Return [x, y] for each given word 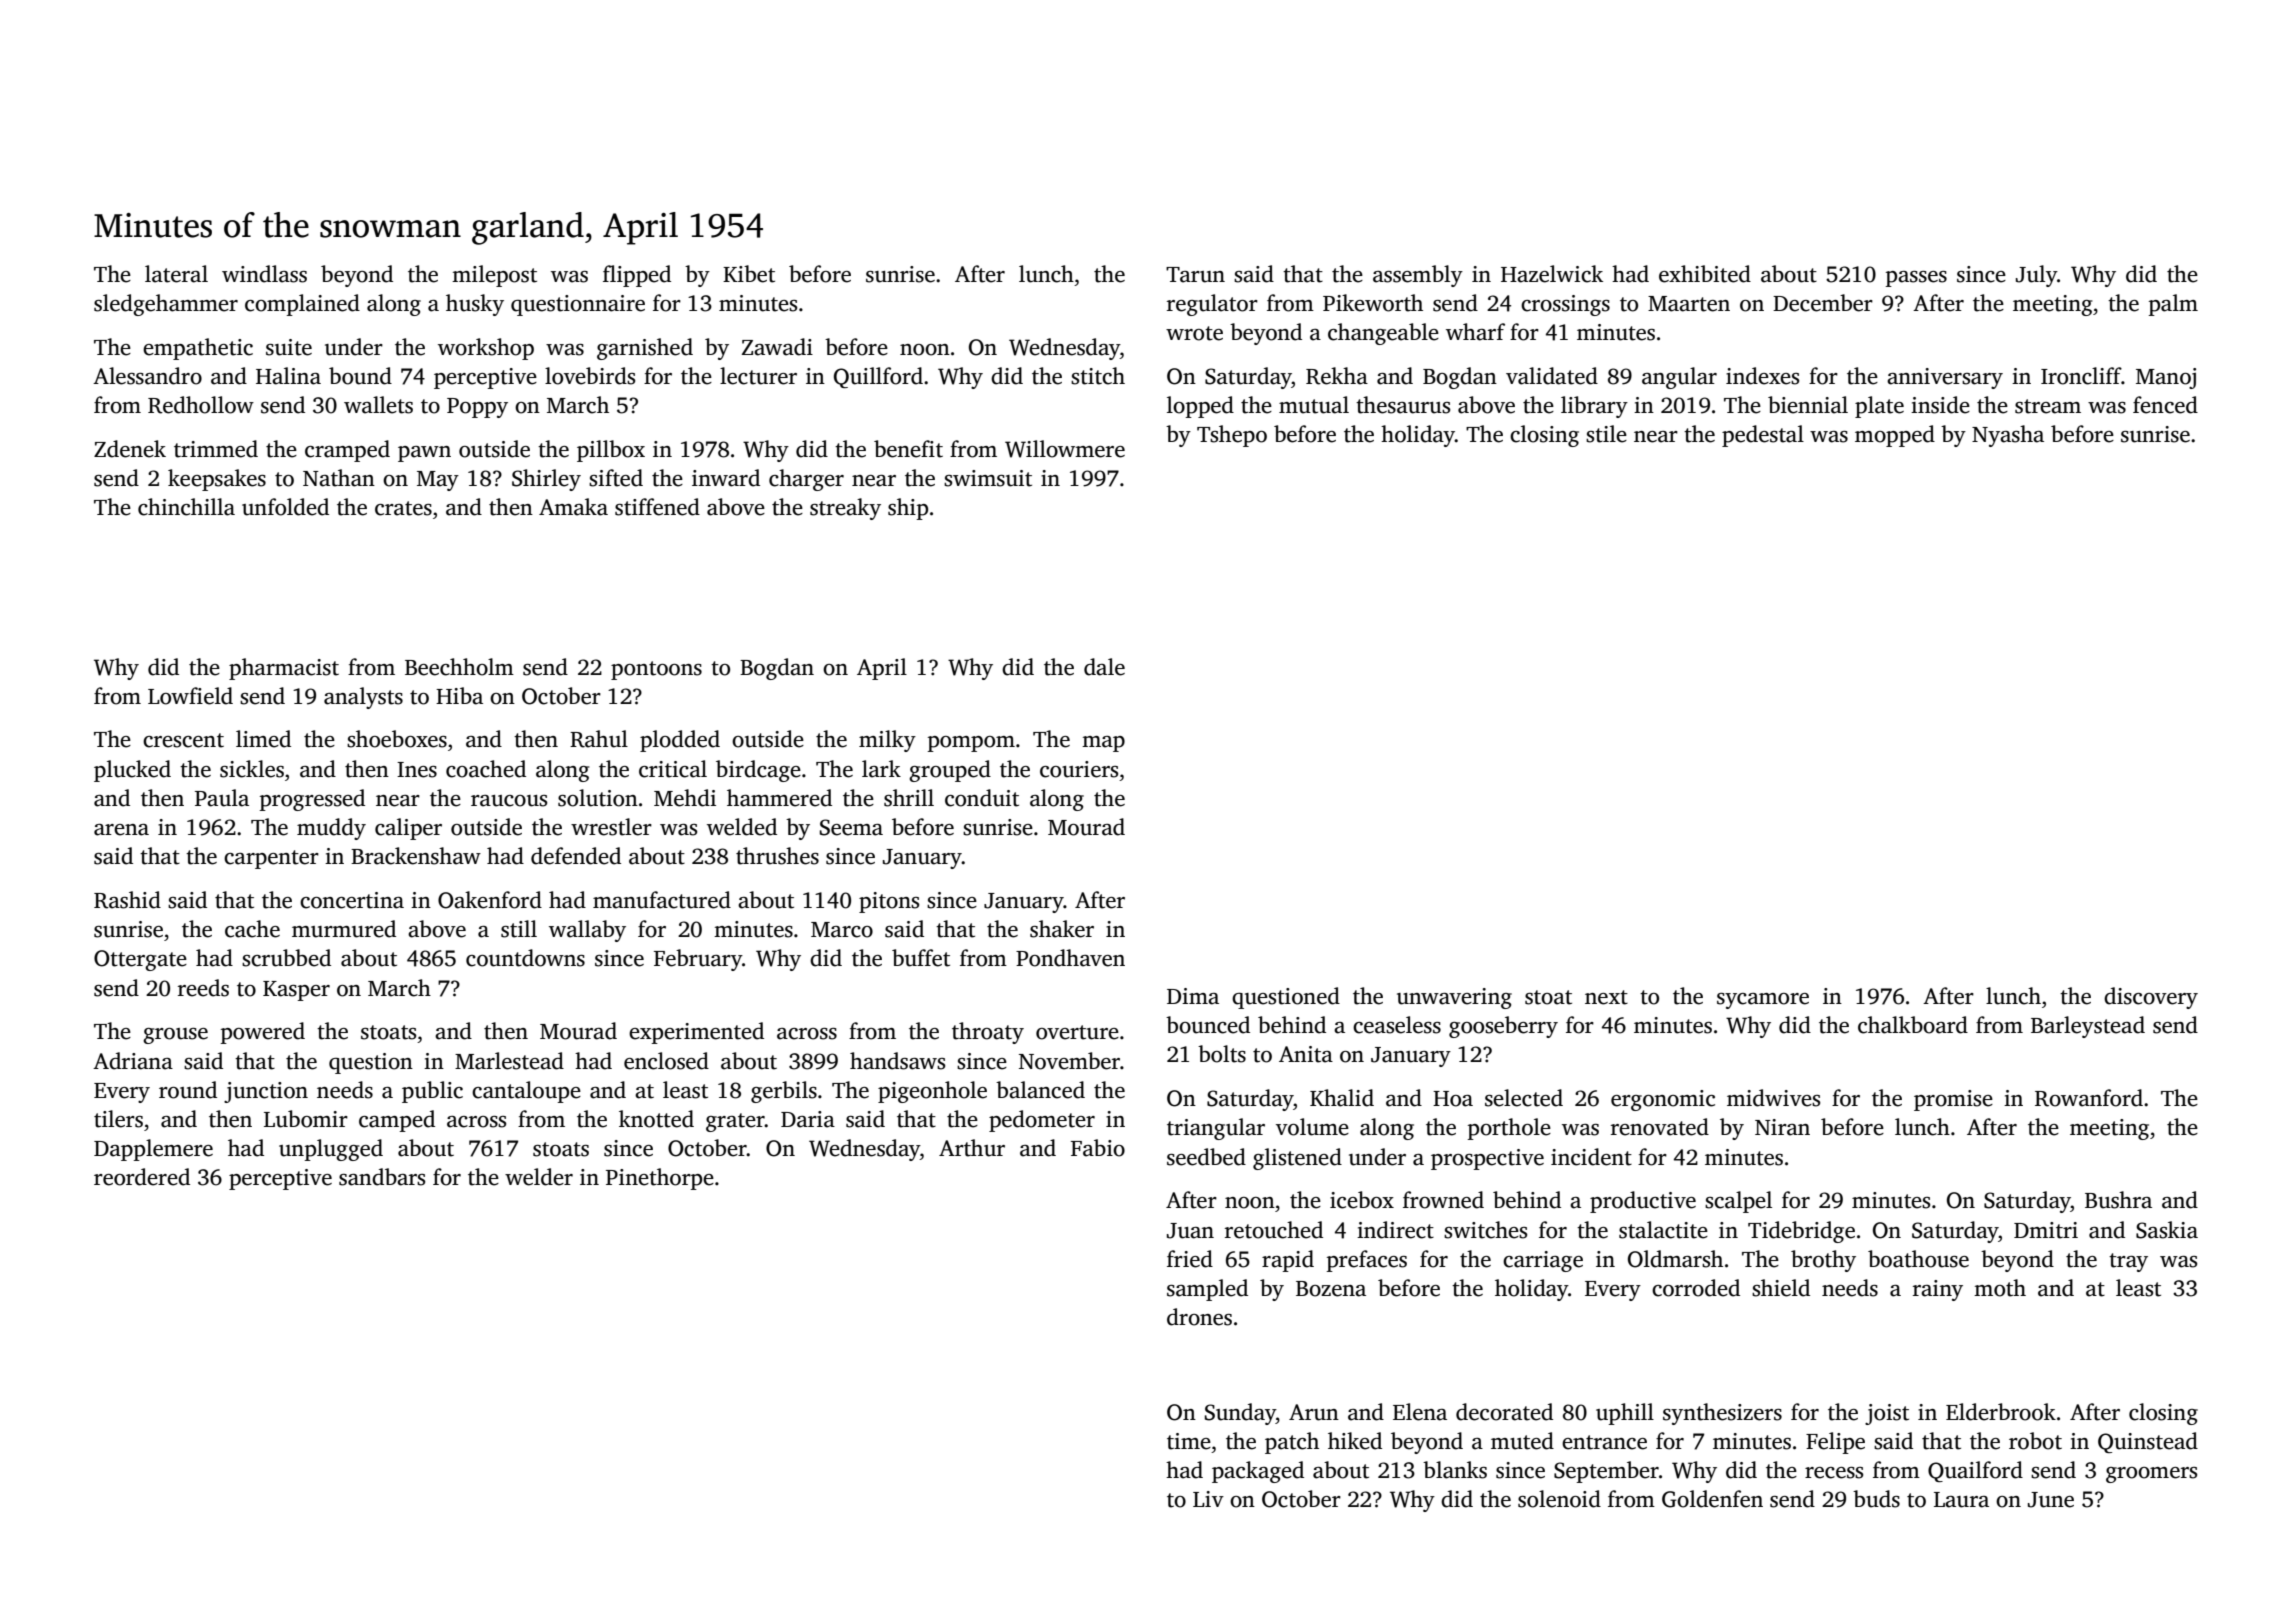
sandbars [382, 1177]
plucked [132, 771]
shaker [1062, 929]
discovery [2151, 998]
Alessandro [147, 376]
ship [908, 509]
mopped [1895, 436]
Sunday [1240, 1414]
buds [1876, 1499]
